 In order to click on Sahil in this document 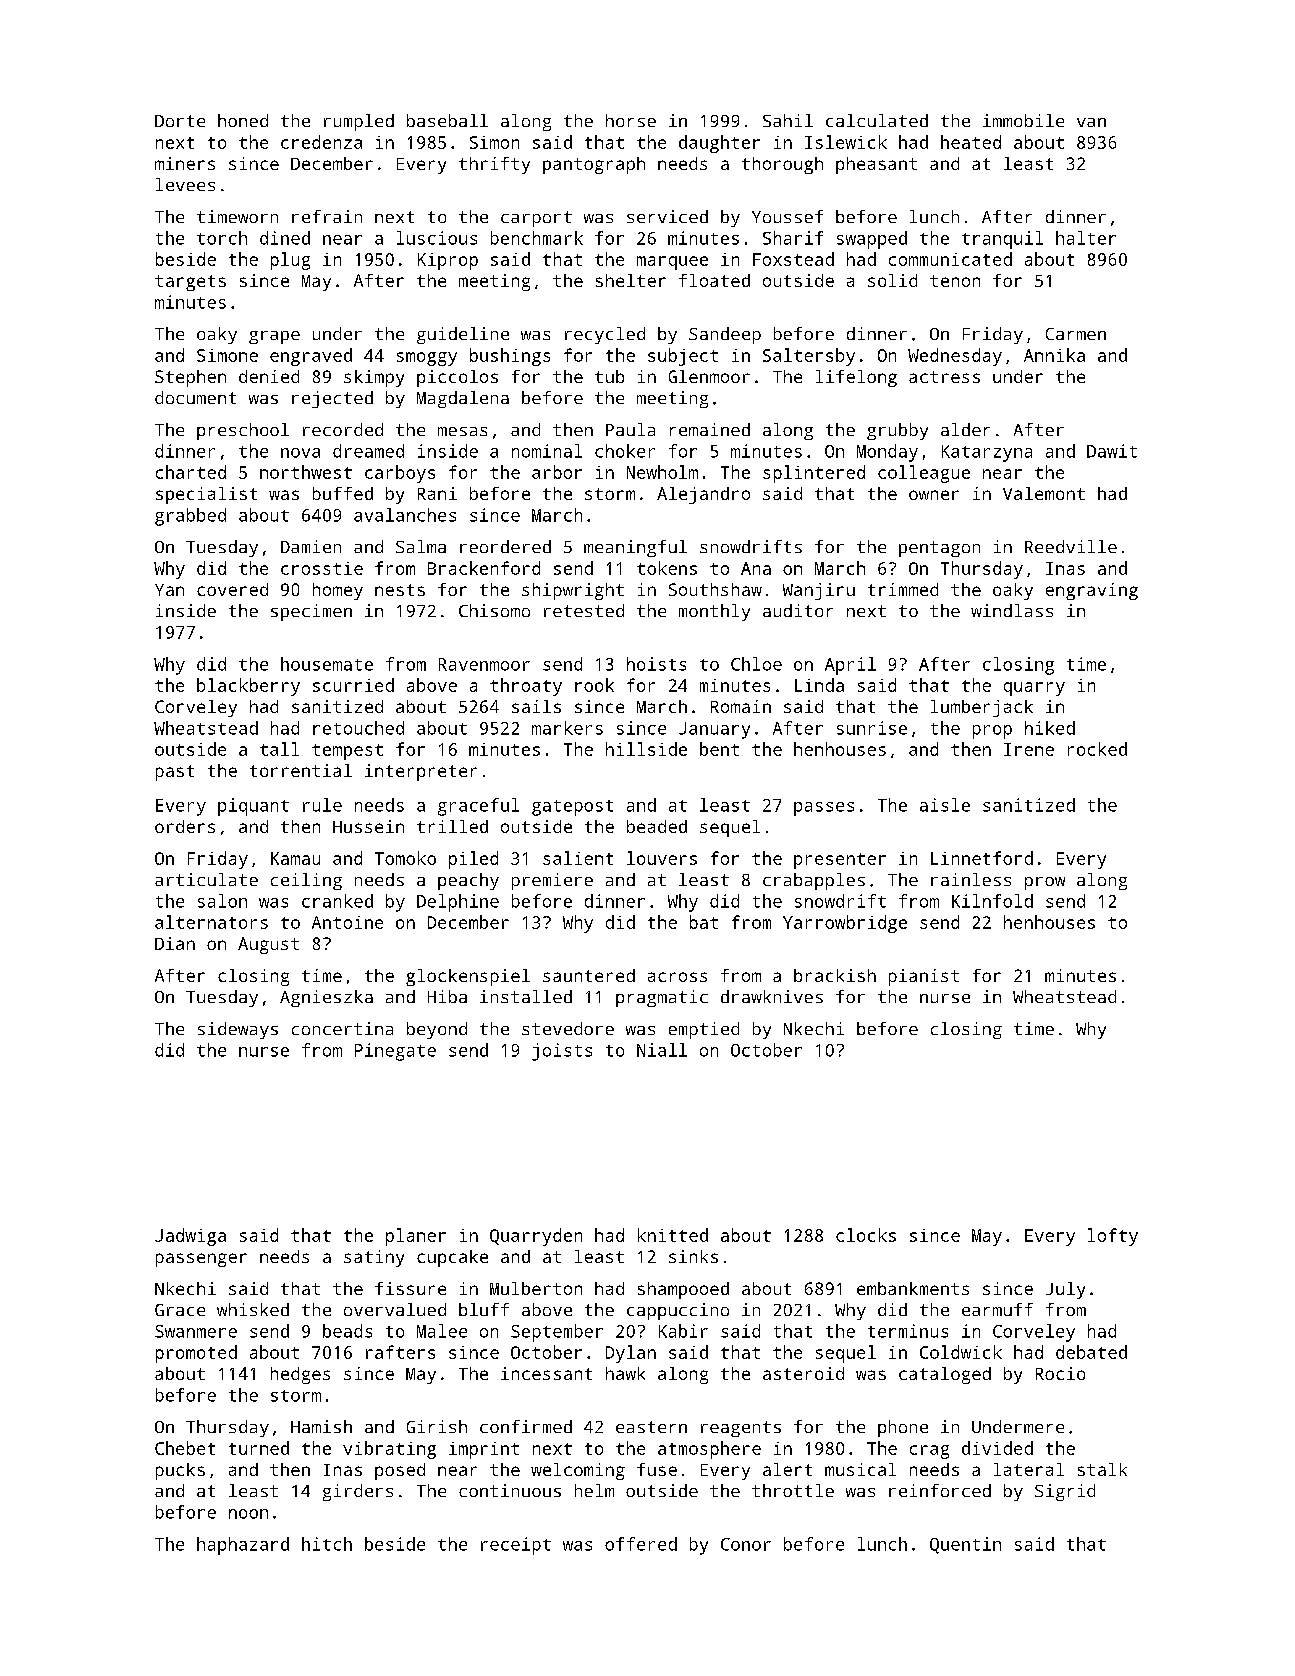, I will do `click(788, 120)`.
